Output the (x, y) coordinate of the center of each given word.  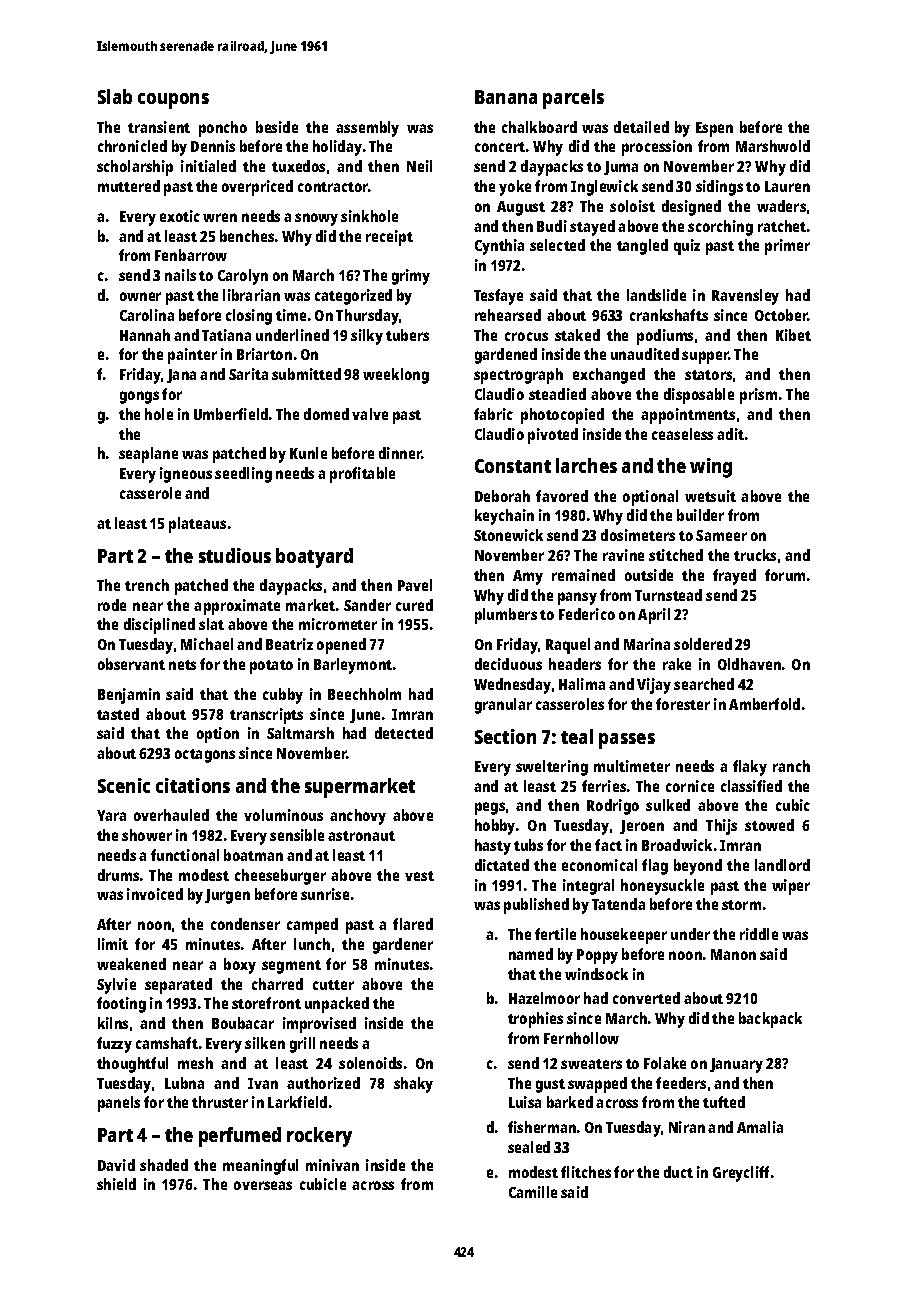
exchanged (609, 376)
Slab (115, 96)
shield (116, 1184)
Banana (506, 97)
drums (118, 875)
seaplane (148, 455)
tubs (528, 845)
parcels (573, 99)
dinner (400, 453)
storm (741, 905)
